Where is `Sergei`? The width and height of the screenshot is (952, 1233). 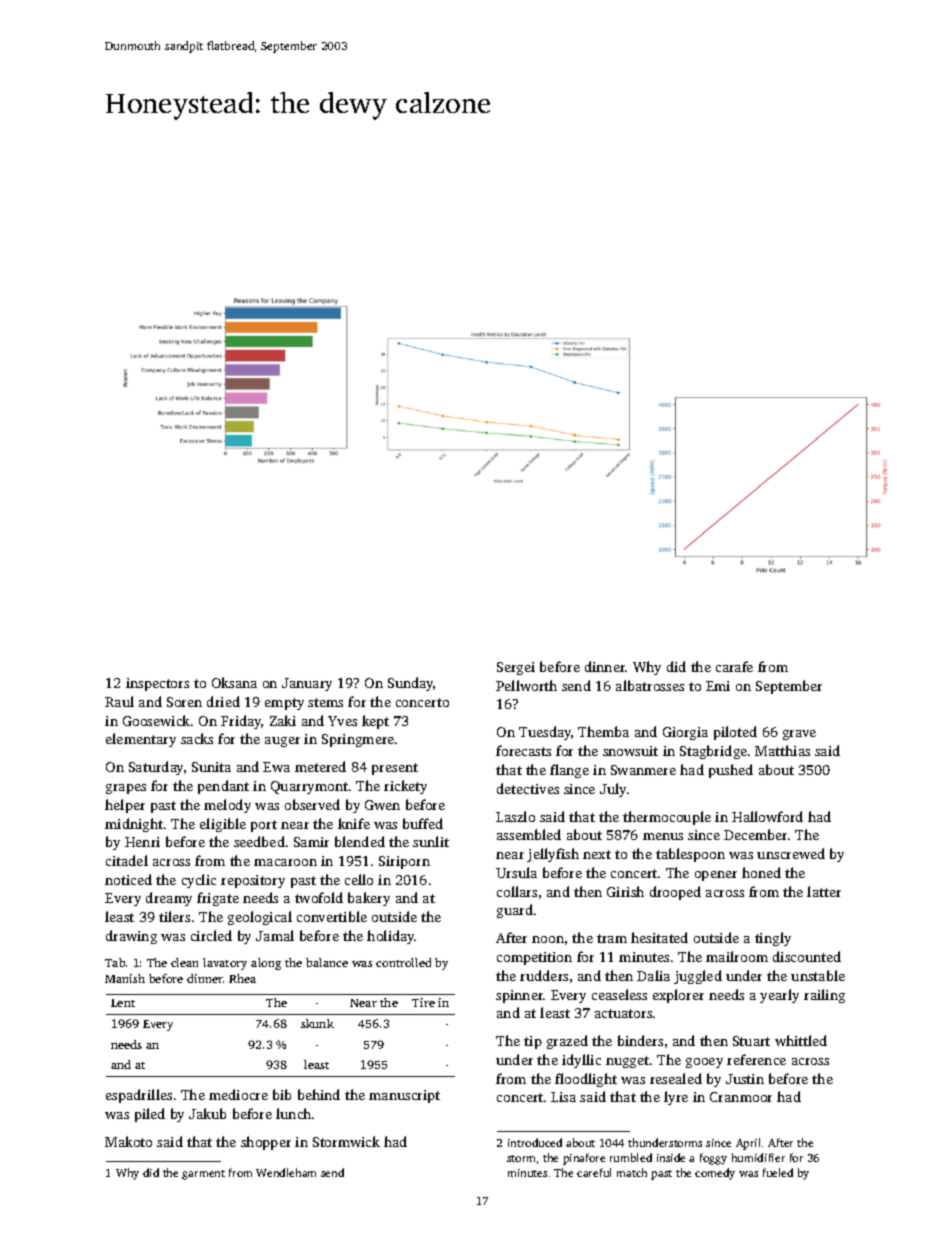 Sergei is located at coordinates (516, 668).
